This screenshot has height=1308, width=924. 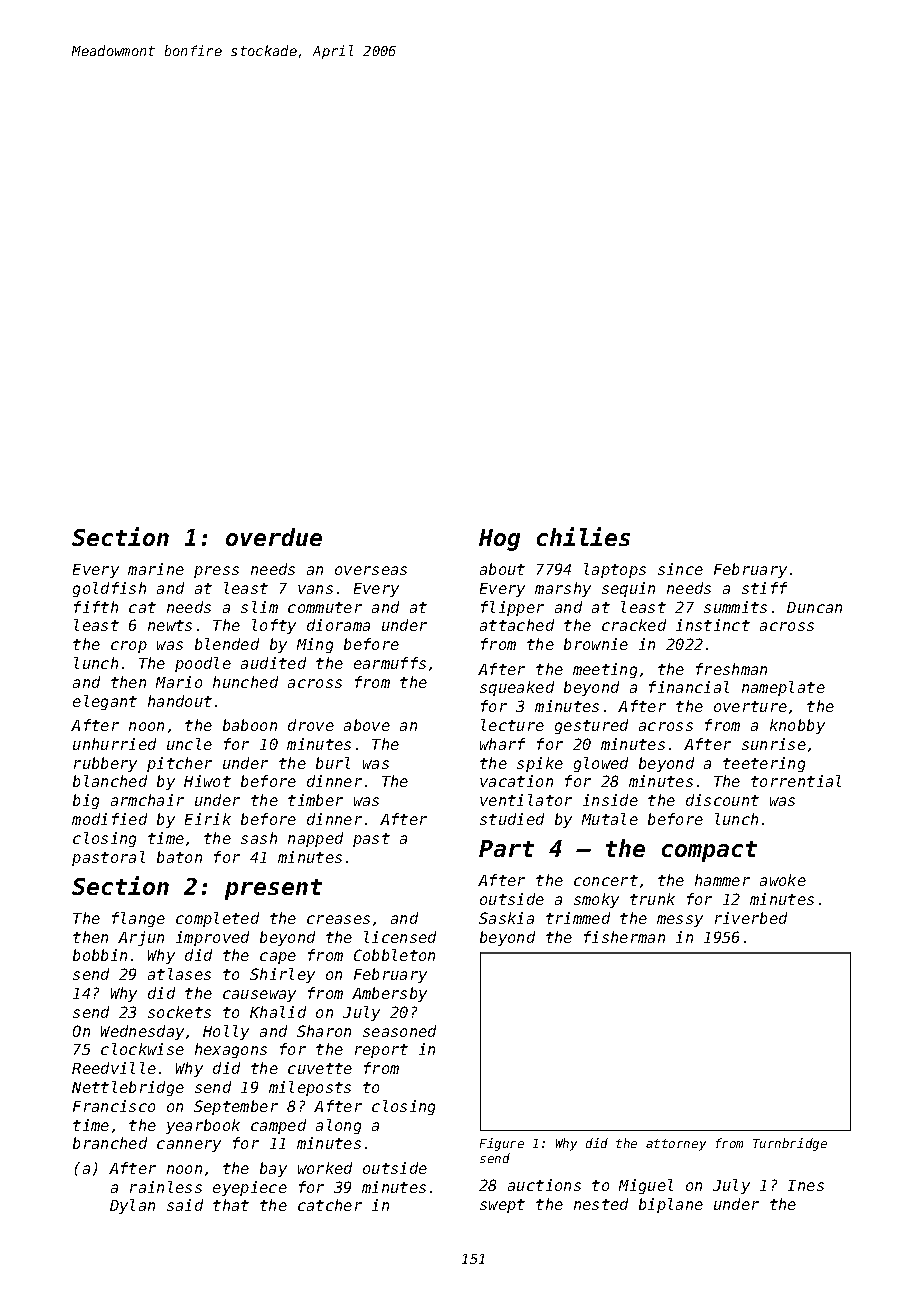 What do you see at coordinates (371, 570) in the screenshot?
I see `overseas` at bounding box center [371, 570].
